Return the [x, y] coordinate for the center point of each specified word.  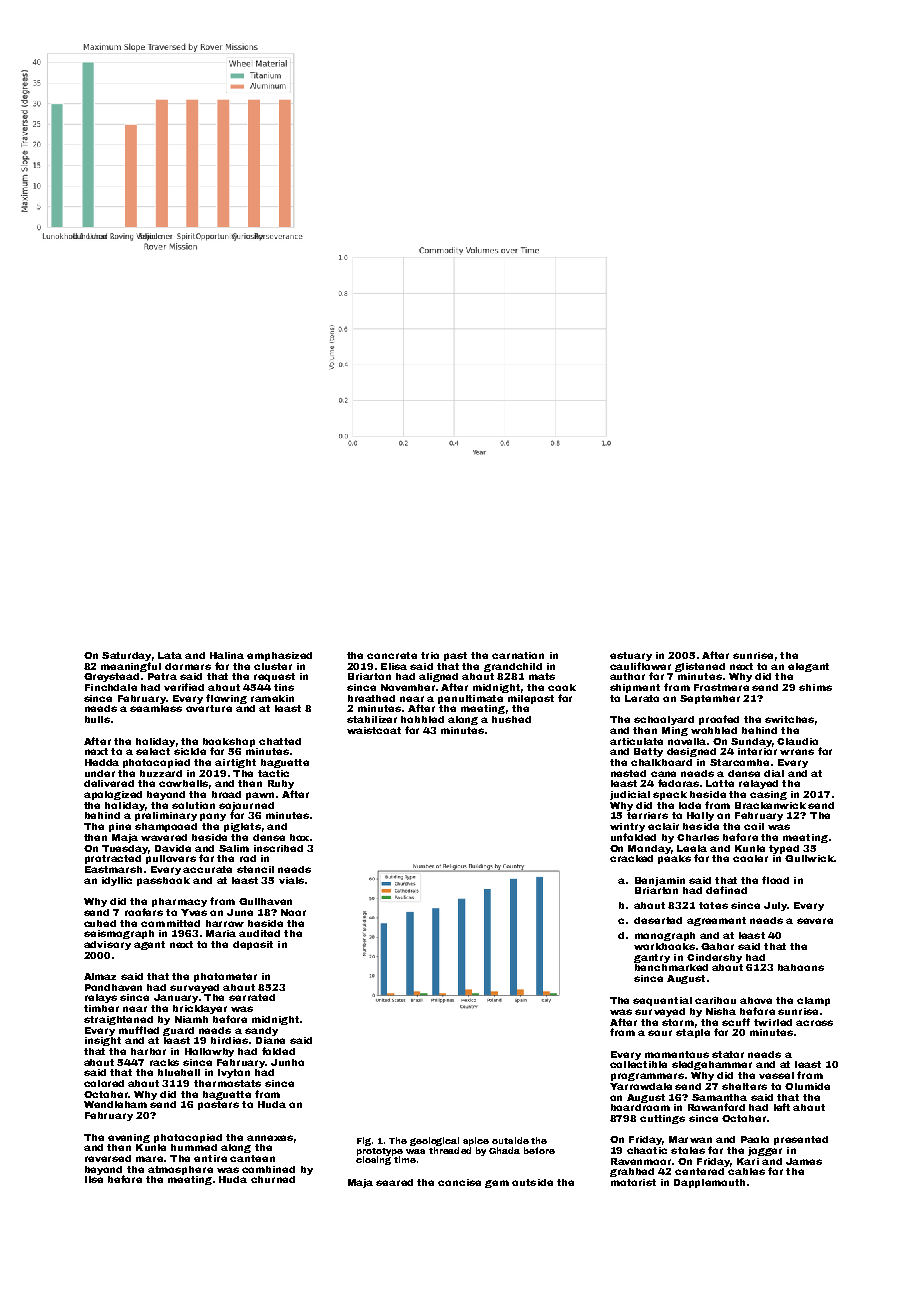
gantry [652, 958]
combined [268, 1169]
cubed [100, 923]
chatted [280, 741]
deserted [658, 920]
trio [430, 655]
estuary [631, 656]
